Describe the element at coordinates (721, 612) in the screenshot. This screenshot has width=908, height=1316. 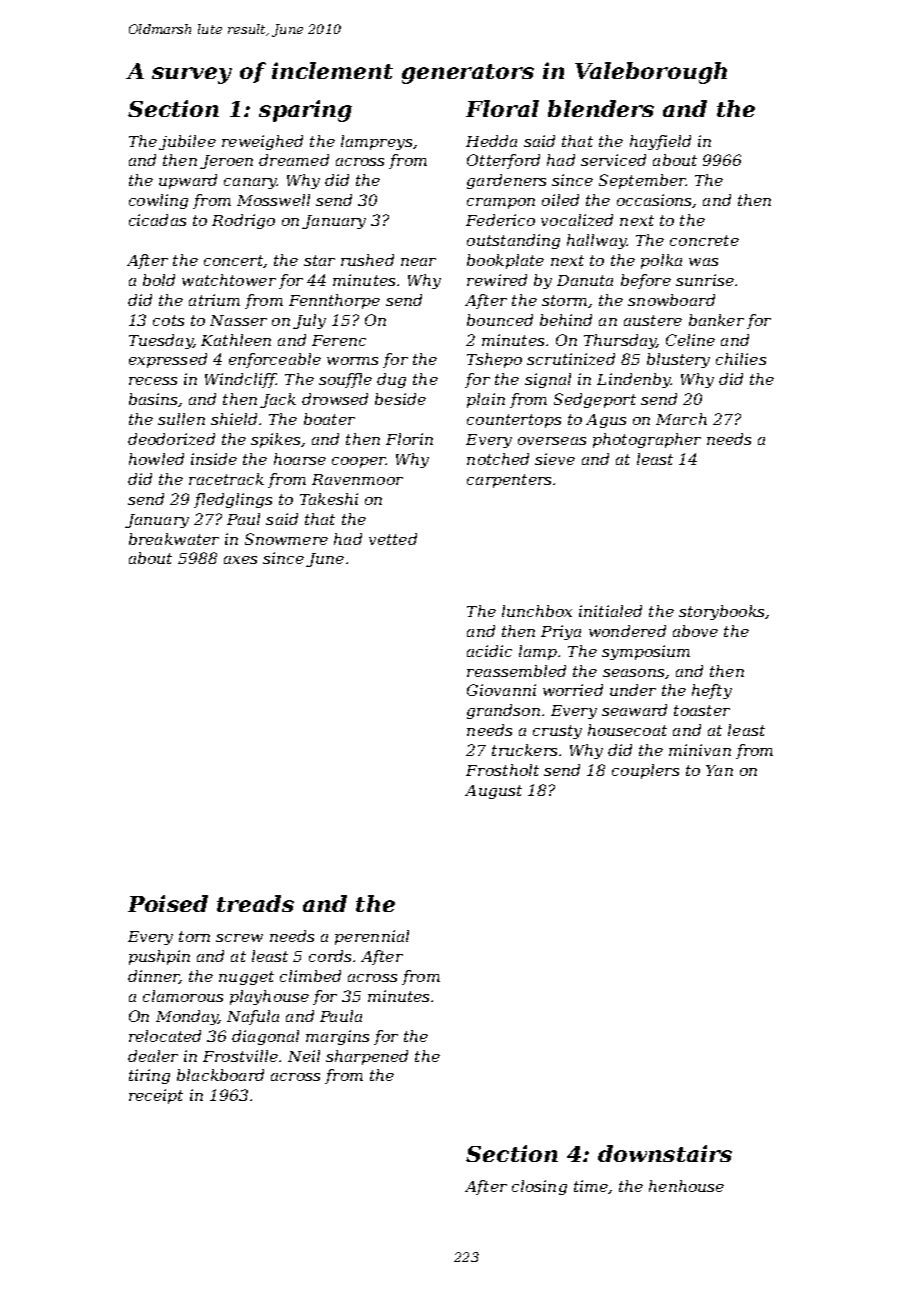
I see `storybooks` at that location.
